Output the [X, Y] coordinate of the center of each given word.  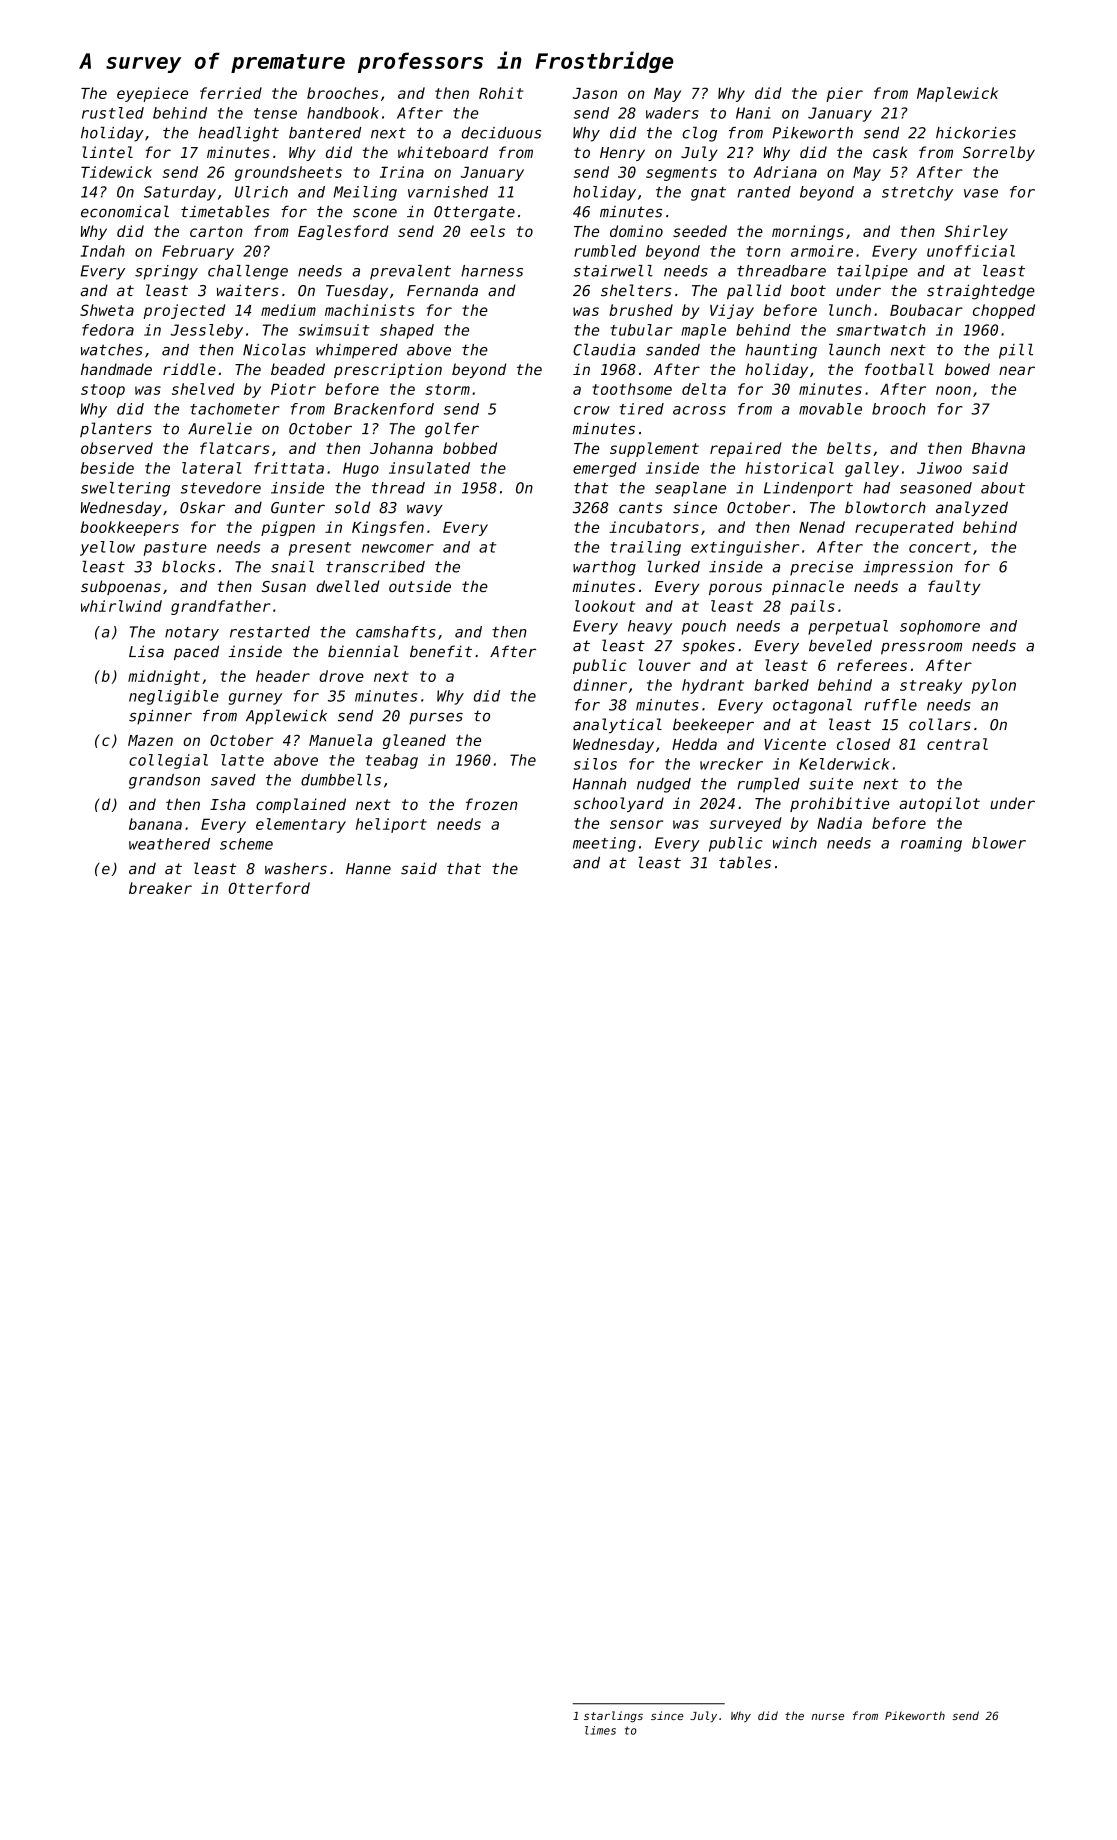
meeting [604, 844]
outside [420, 586]
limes [600, 1730]
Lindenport [808, 489]
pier [844, 94]
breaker [160, 888]
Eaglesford [343, 232]
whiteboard [443, 152]
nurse [828, 1716]
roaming [931, 844]
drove [341, 676]
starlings [613, 1716]
